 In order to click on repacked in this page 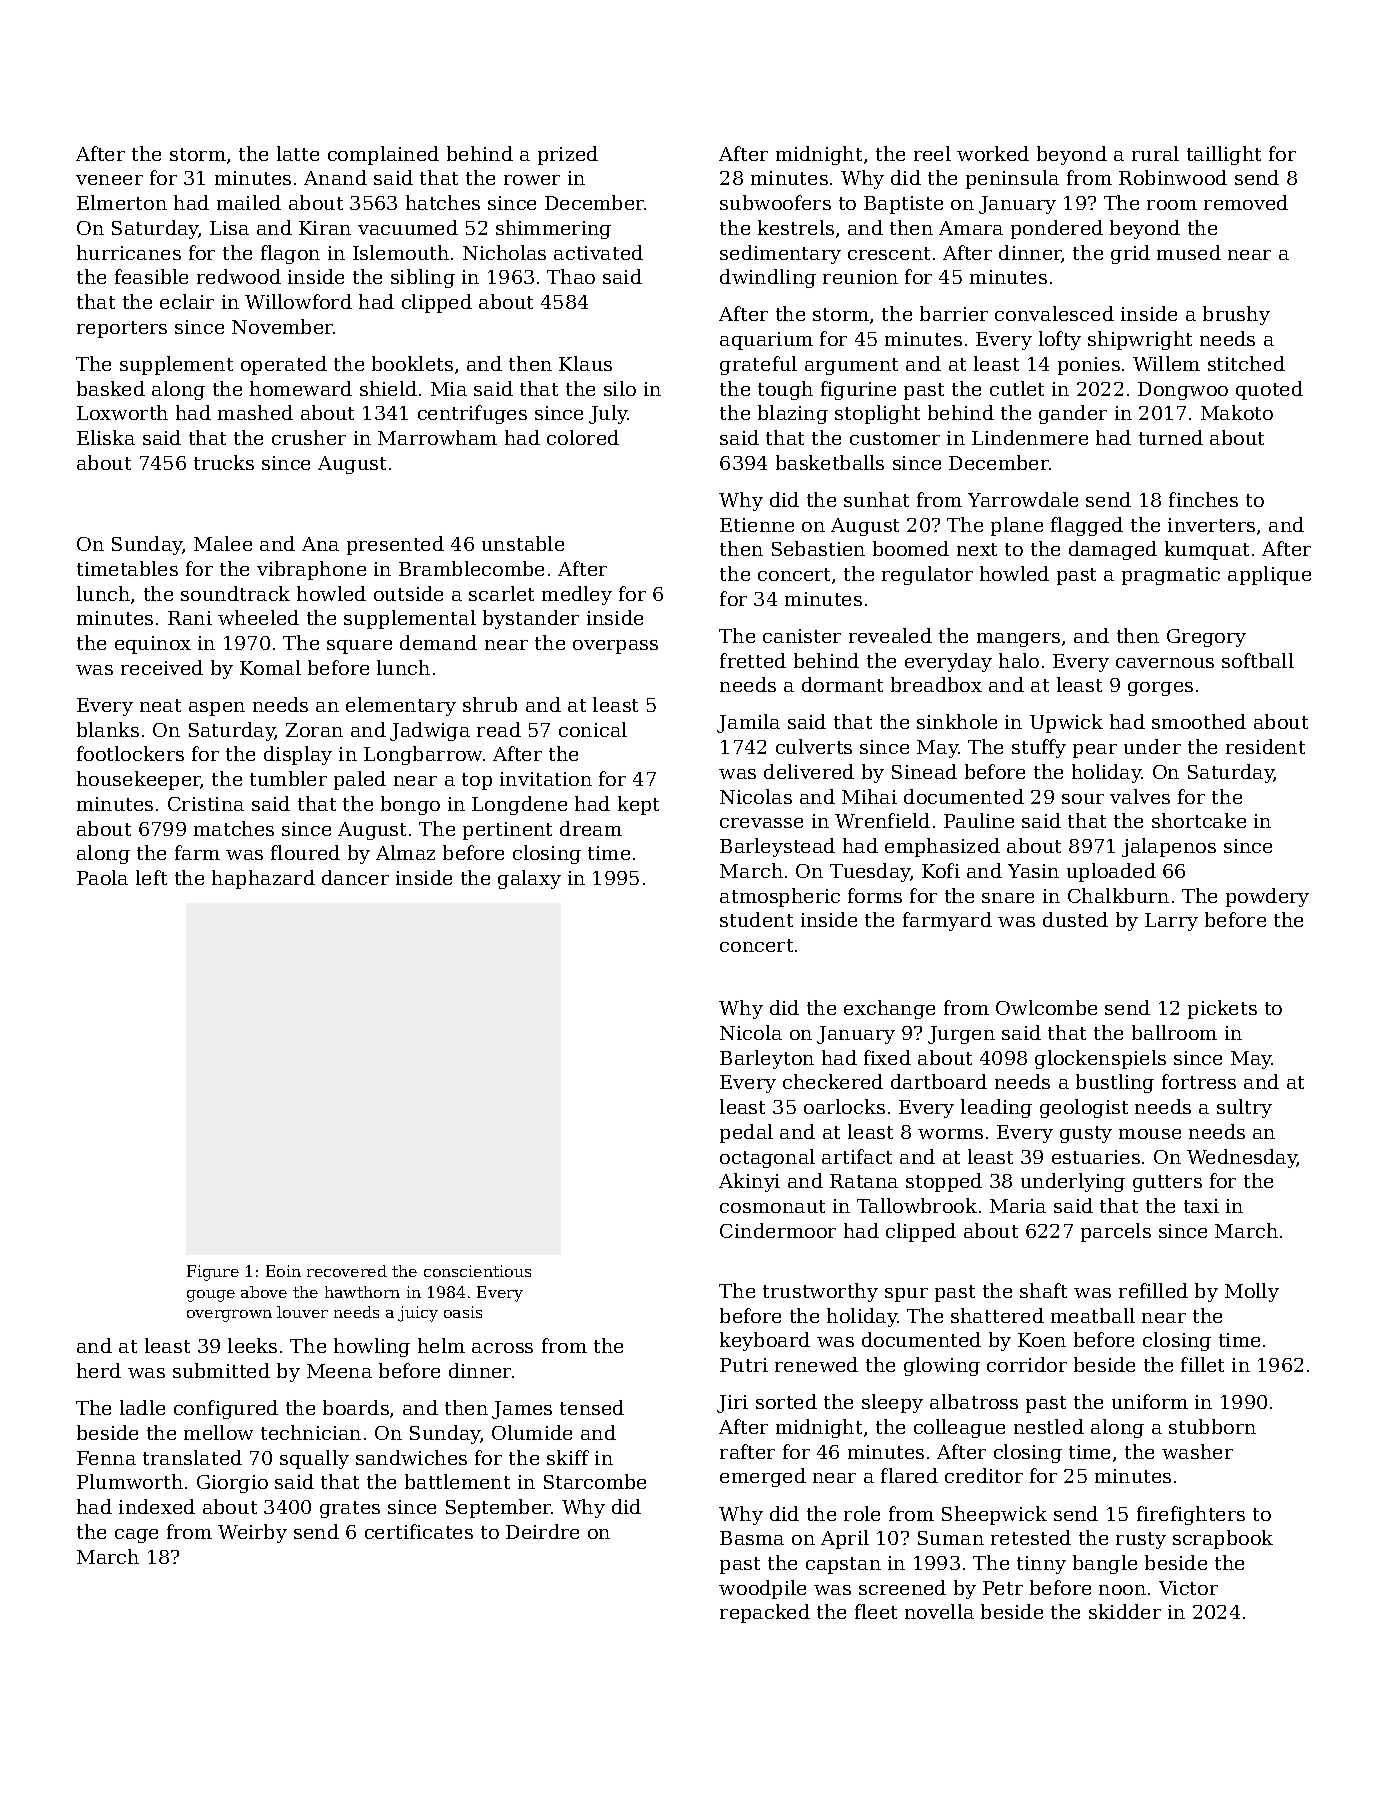, I will do `click(765, 1613)`.
